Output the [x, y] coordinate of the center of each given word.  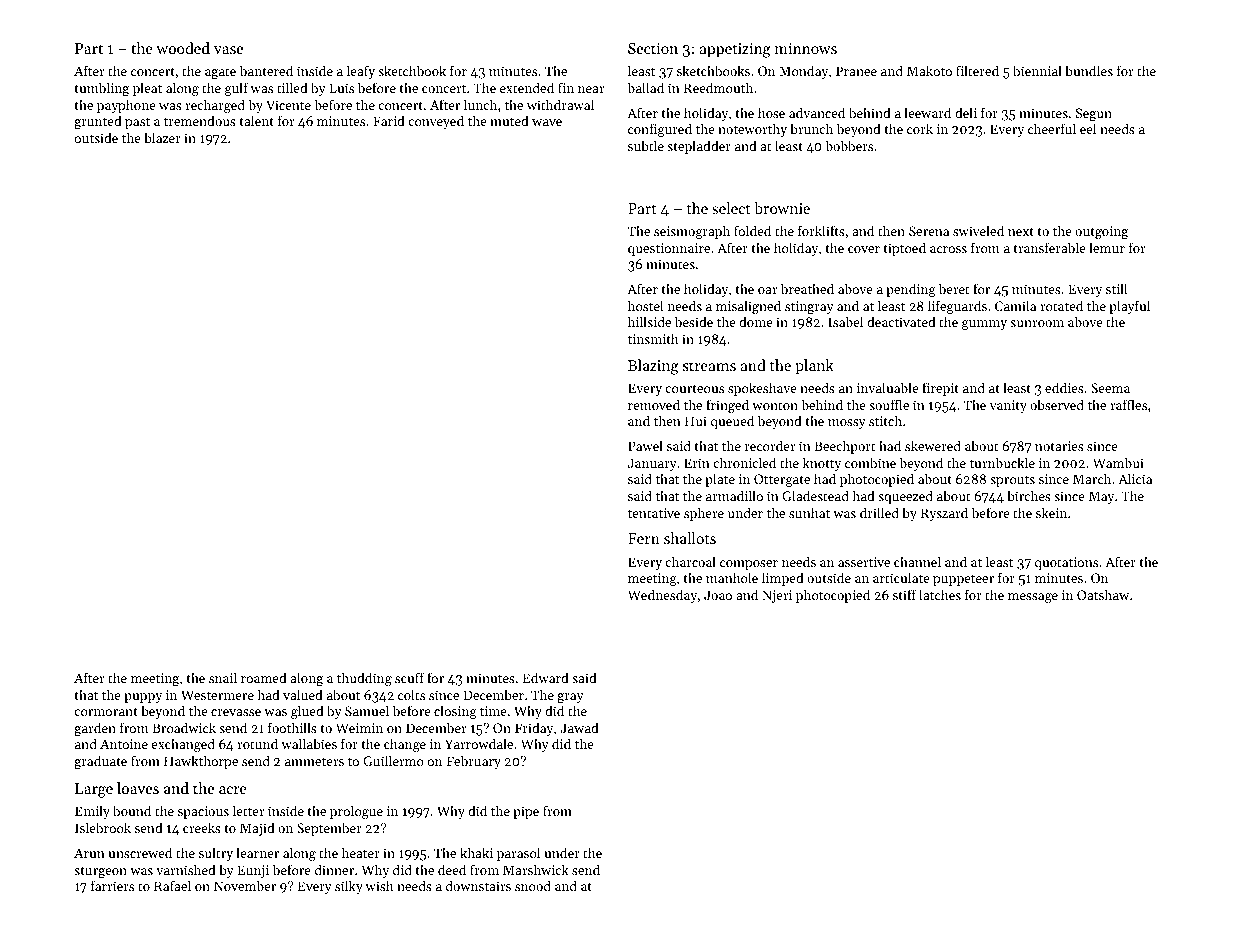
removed [654, 404]
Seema [1110, 388]
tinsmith [653, 338]
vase [228, 50]
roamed [264, 677]
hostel [645, 305]
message [1033, 598]
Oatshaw [1103, 594]
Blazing [653, 367]
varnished [186, 869]
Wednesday [662, 596]
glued [307, 712]
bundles [1089, 70]
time [493, 711]
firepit [940, 389]
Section [653, 48]
